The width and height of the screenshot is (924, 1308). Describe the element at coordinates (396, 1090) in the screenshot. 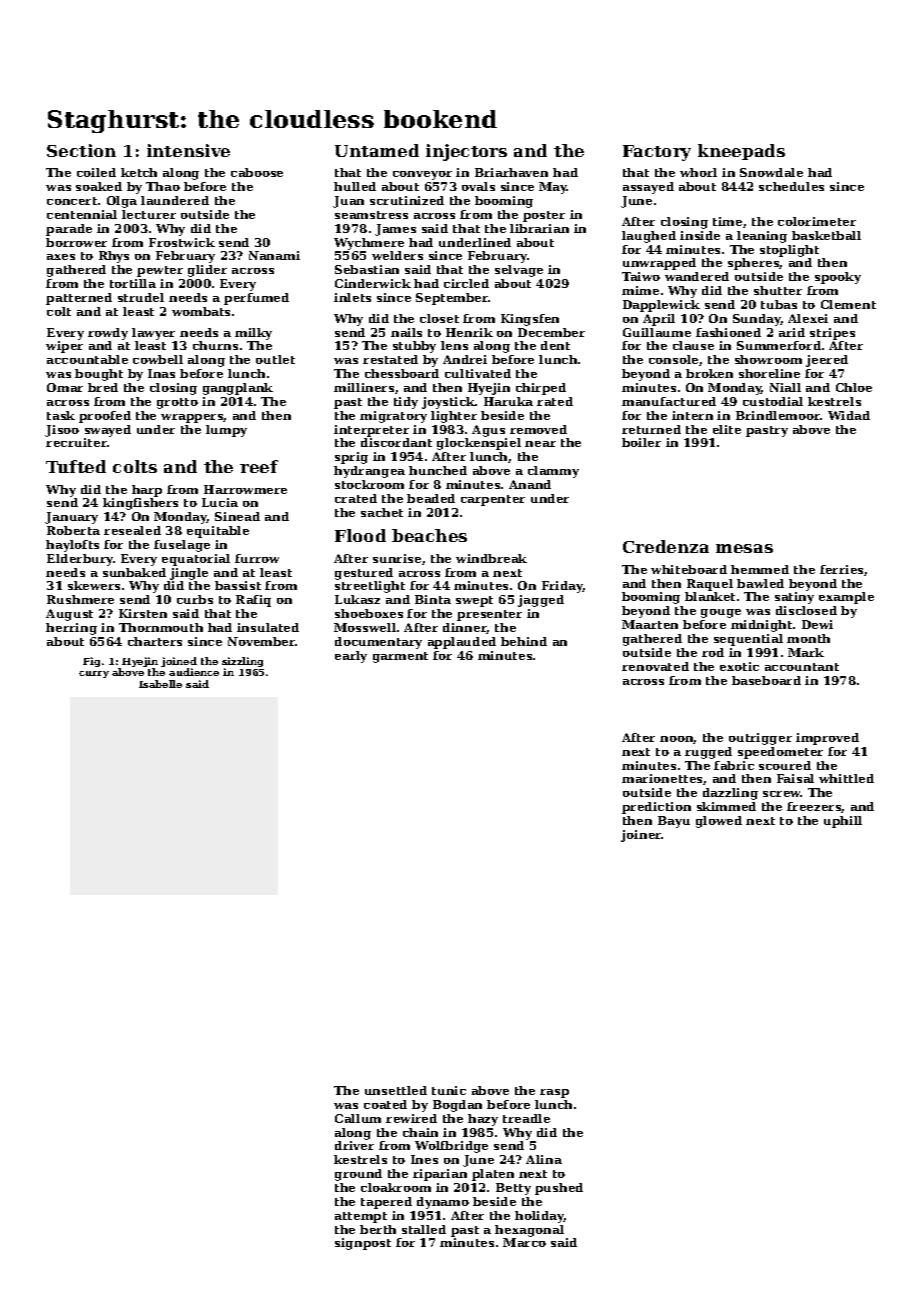

I see `unsettled` at that location.
